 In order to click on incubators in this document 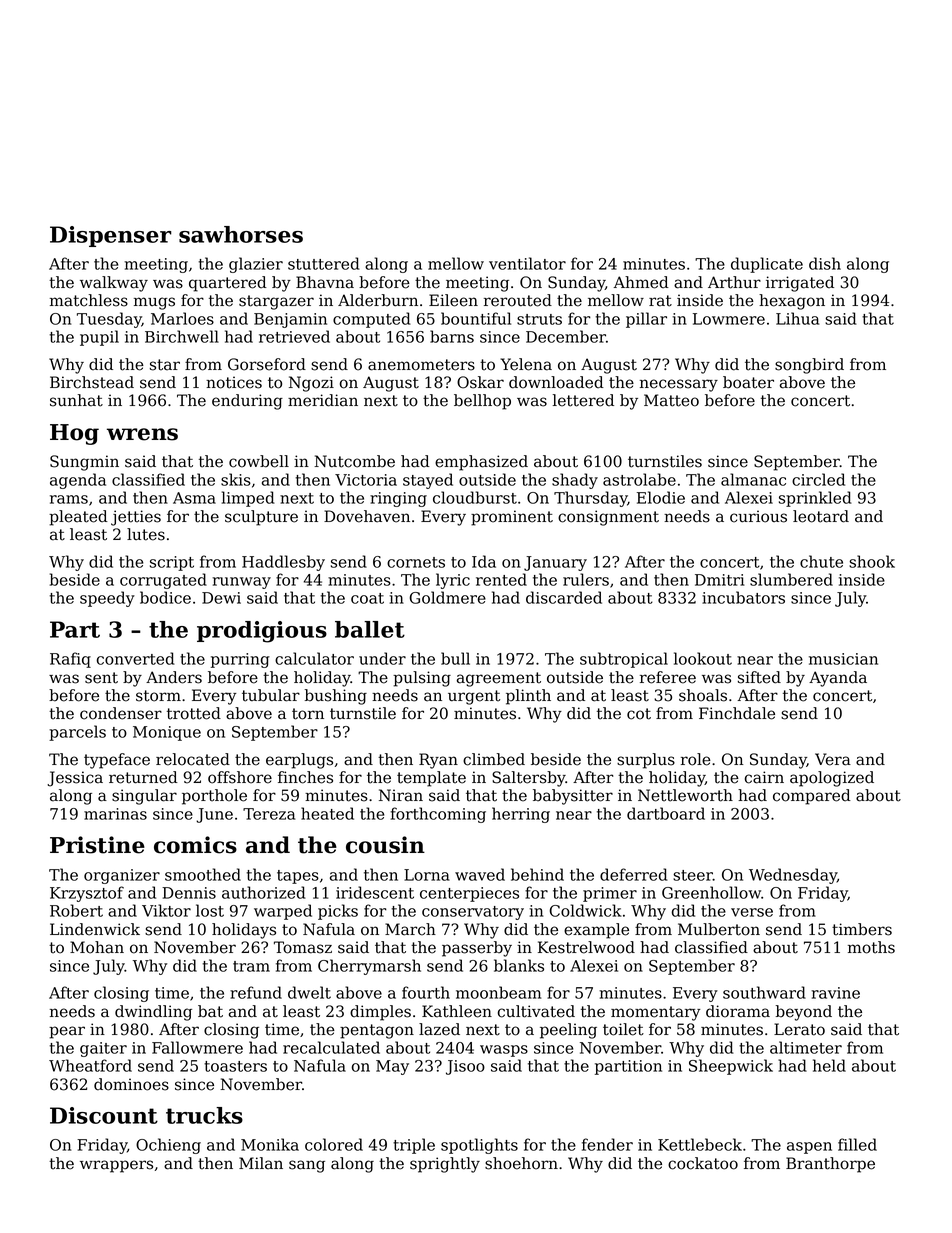, I will do `click(743, 597)`.
